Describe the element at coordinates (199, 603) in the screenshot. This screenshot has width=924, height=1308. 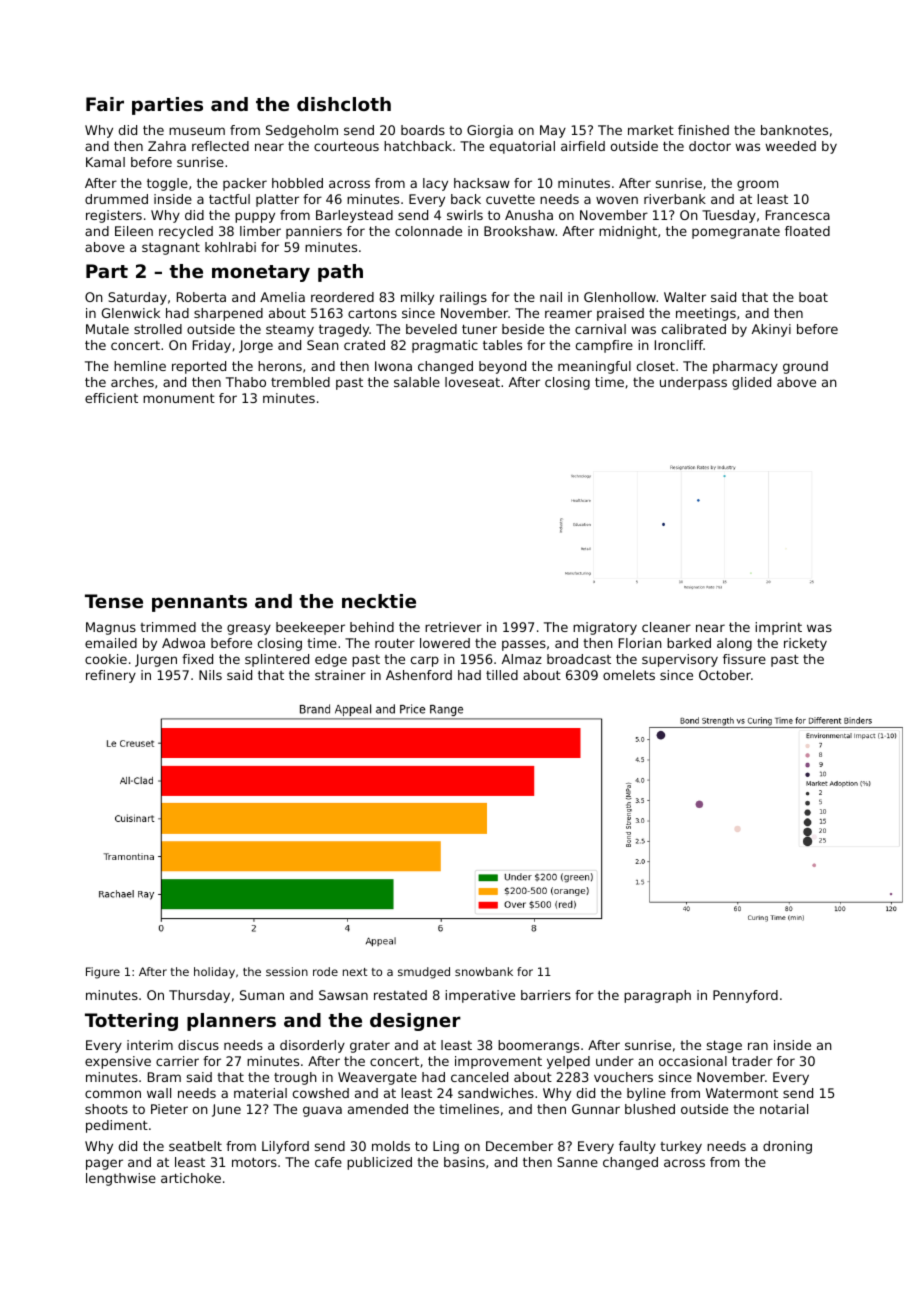
I see `pennants` at that location.
